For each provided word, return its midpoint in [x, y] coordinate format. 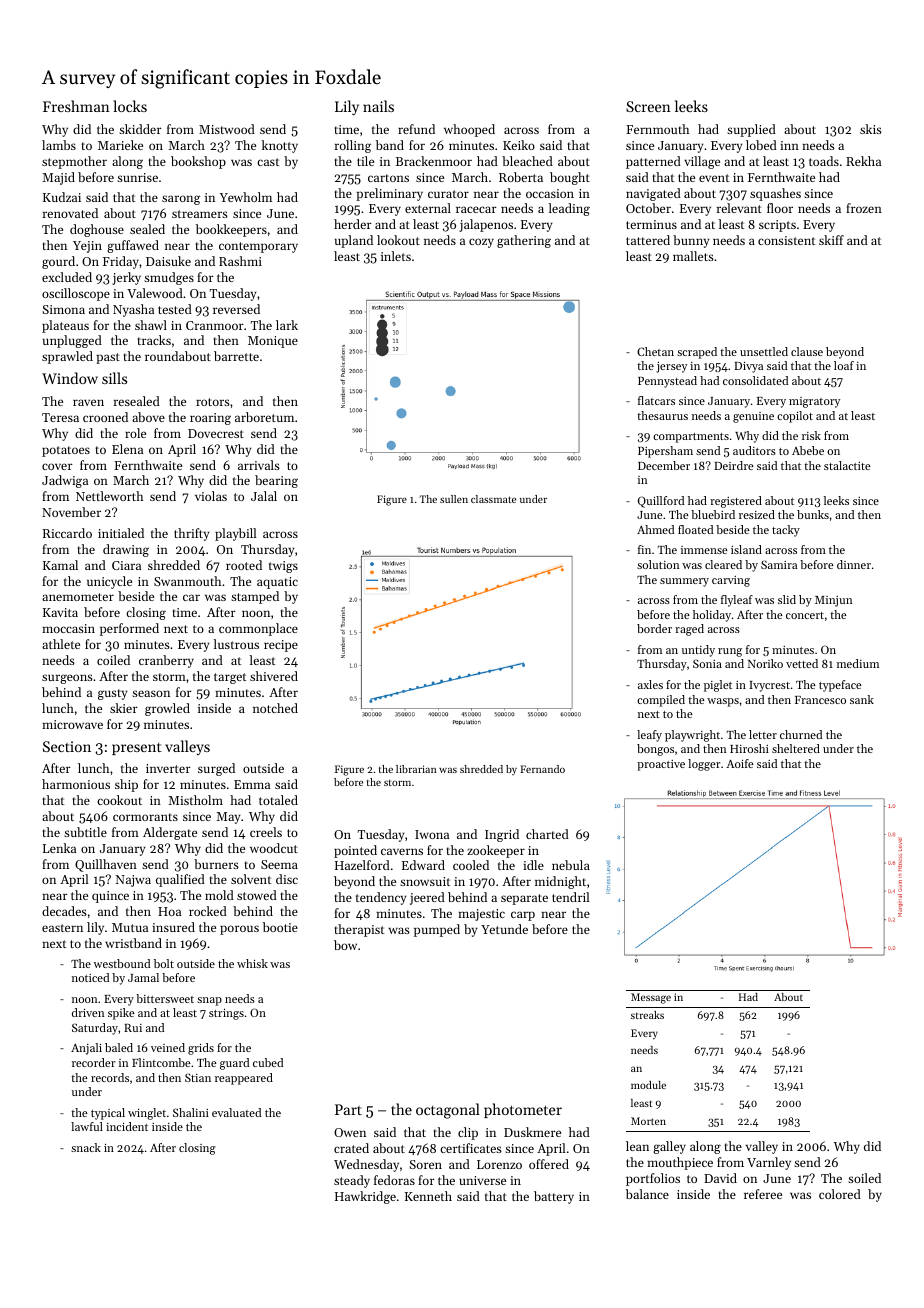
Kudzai [62, 197]
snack [86, 1147]
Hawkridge [365, 1197]
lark [287, 325]
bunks [813, 514]
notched [275, 708]
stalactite [847, 465]
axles [650, 684]
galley [669, 1147]
